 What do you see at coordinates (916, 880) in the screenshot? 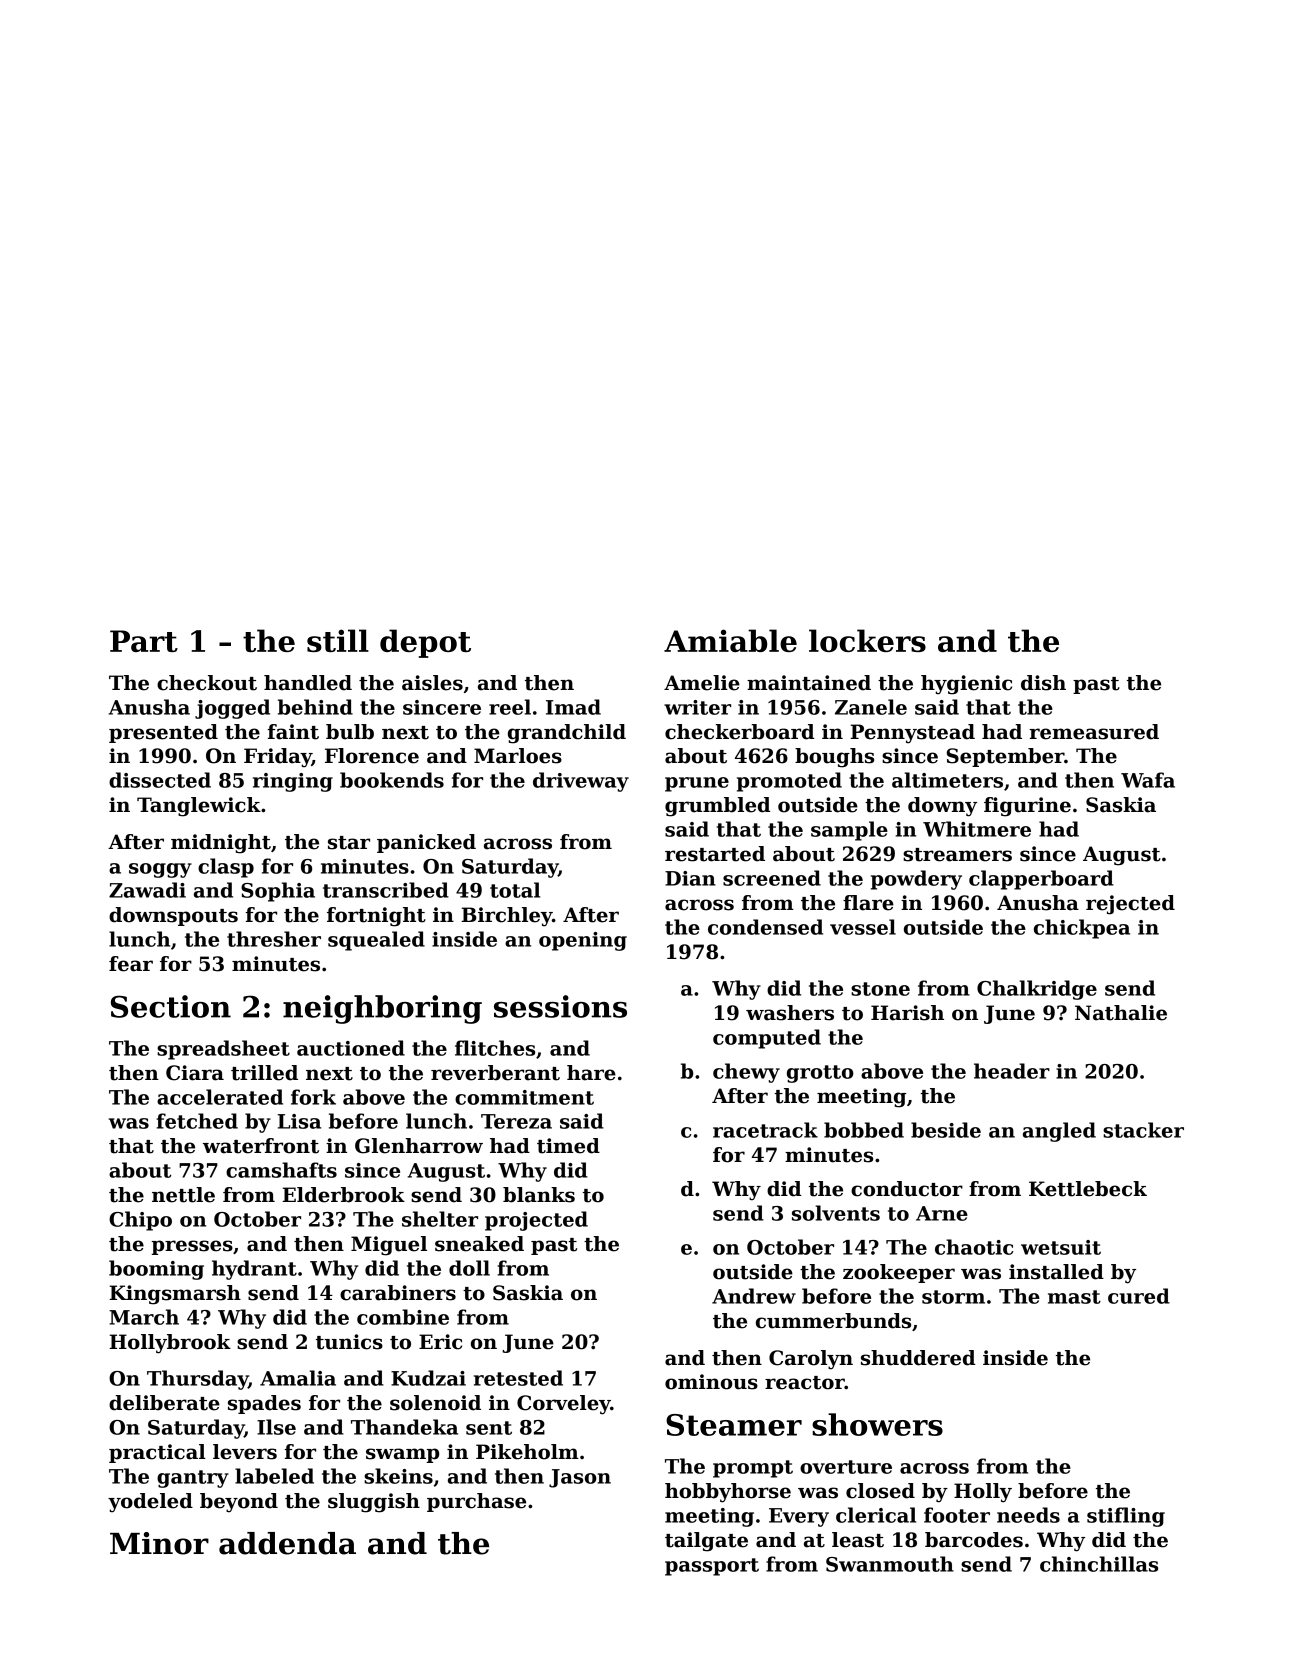
I see `powdery` at bounding box center [916, 880].
